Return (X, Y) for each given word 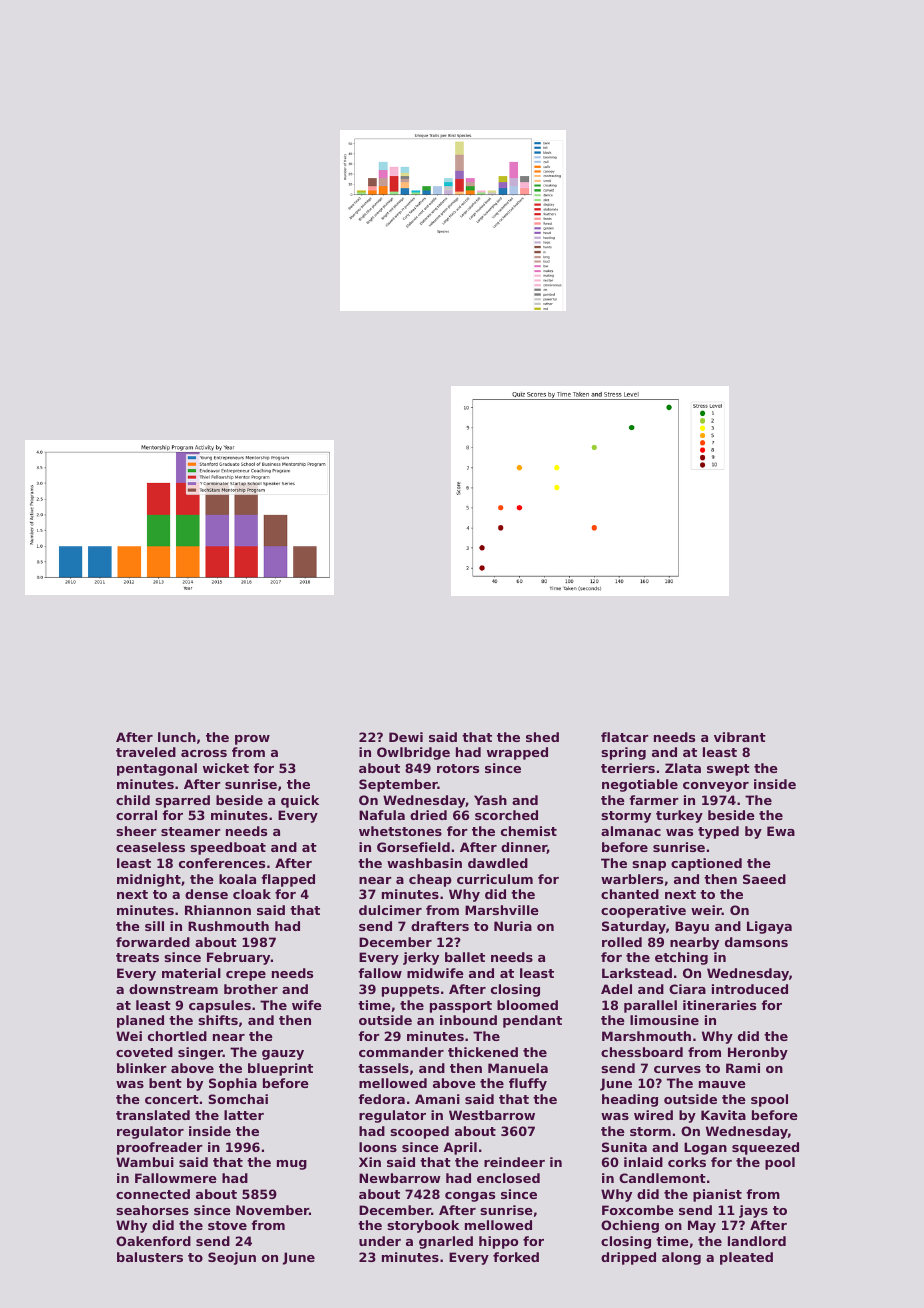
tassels (383, 1068)
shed (542, 737)
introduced (750, 989)
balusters (150, 1257)
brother (251, 989)
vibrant (740, 737)
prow (252, 740)
